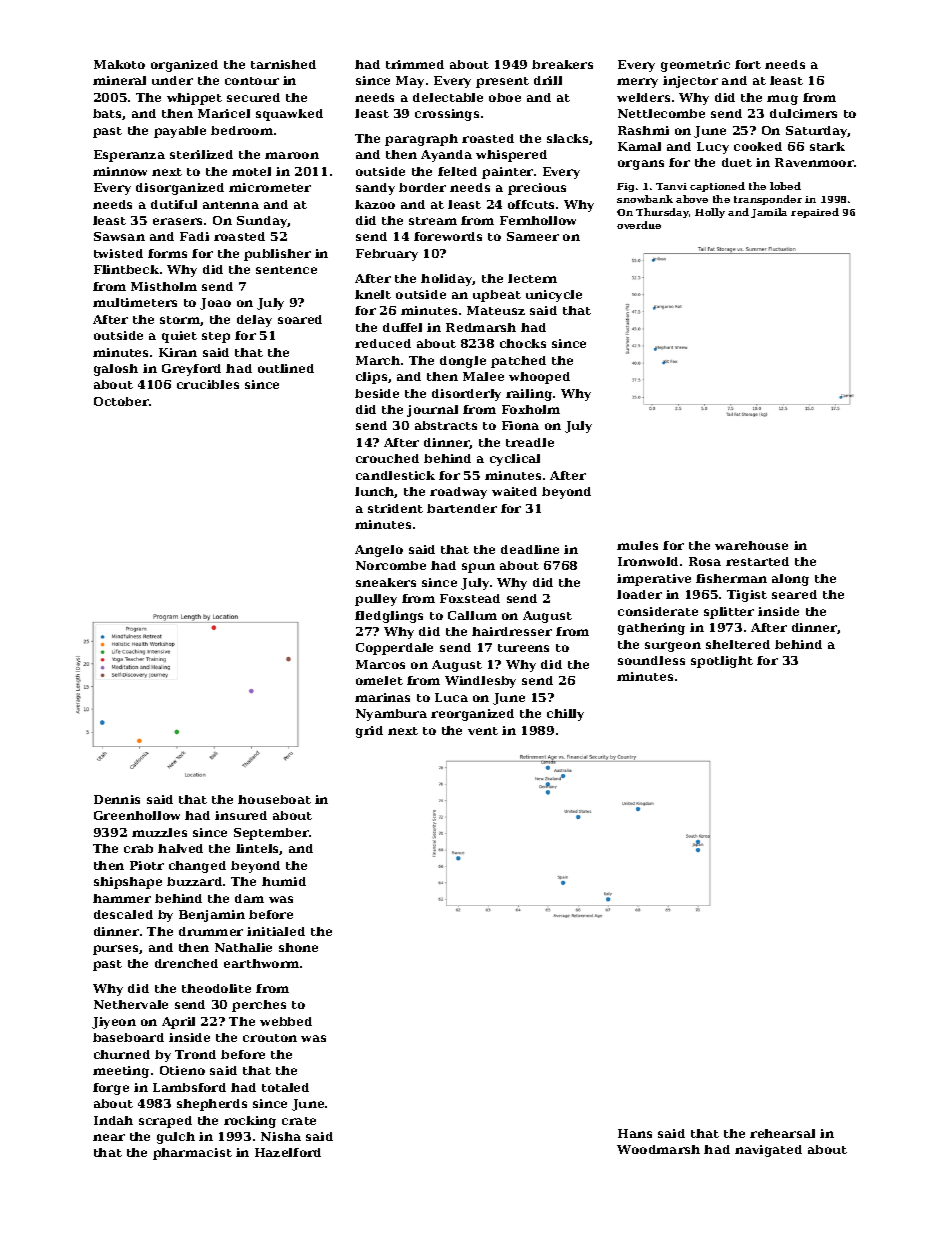  I want to click on vent, so click(483, 731).
